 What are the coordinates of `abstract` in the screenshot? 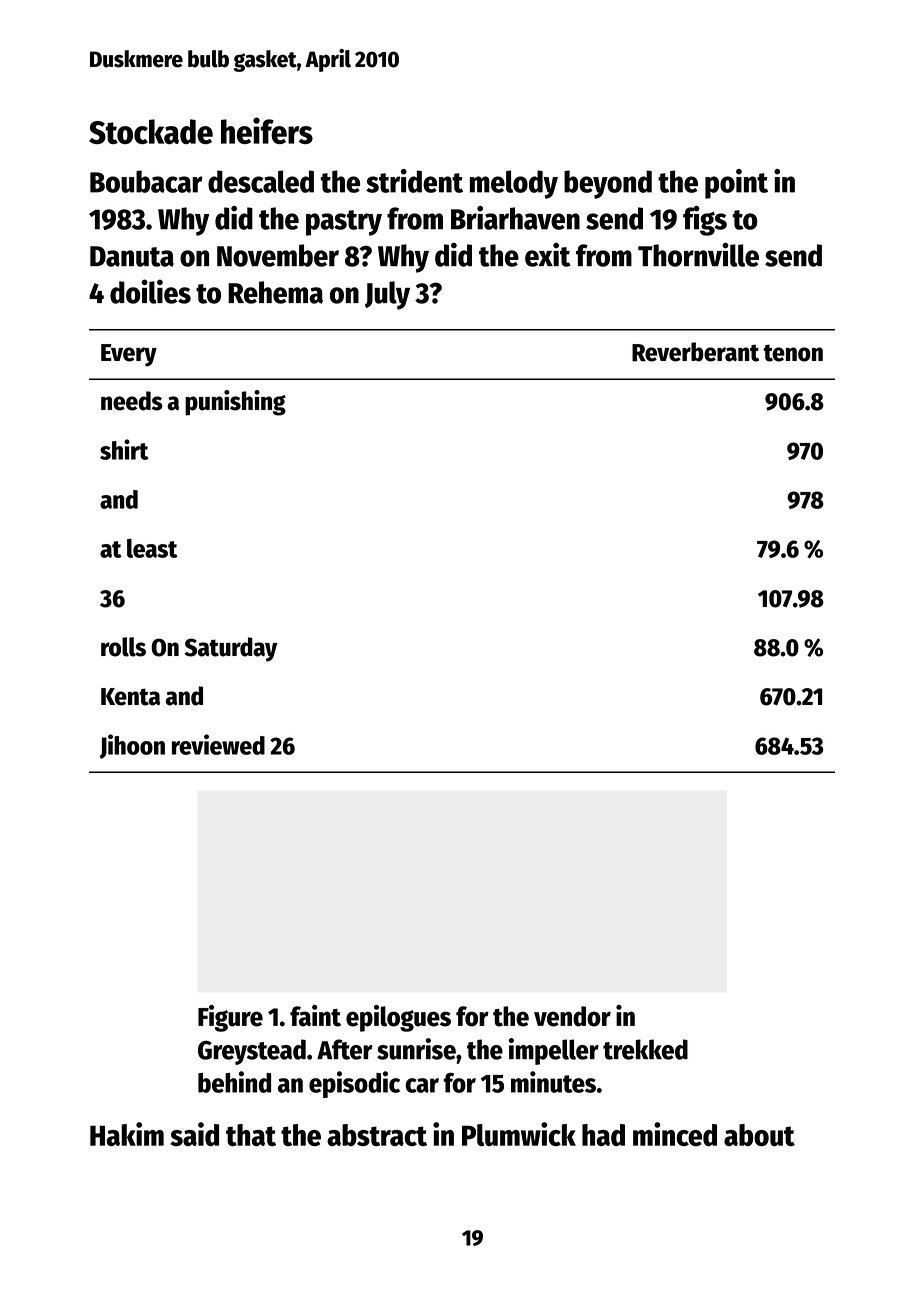 It's located at (377, 1135).
